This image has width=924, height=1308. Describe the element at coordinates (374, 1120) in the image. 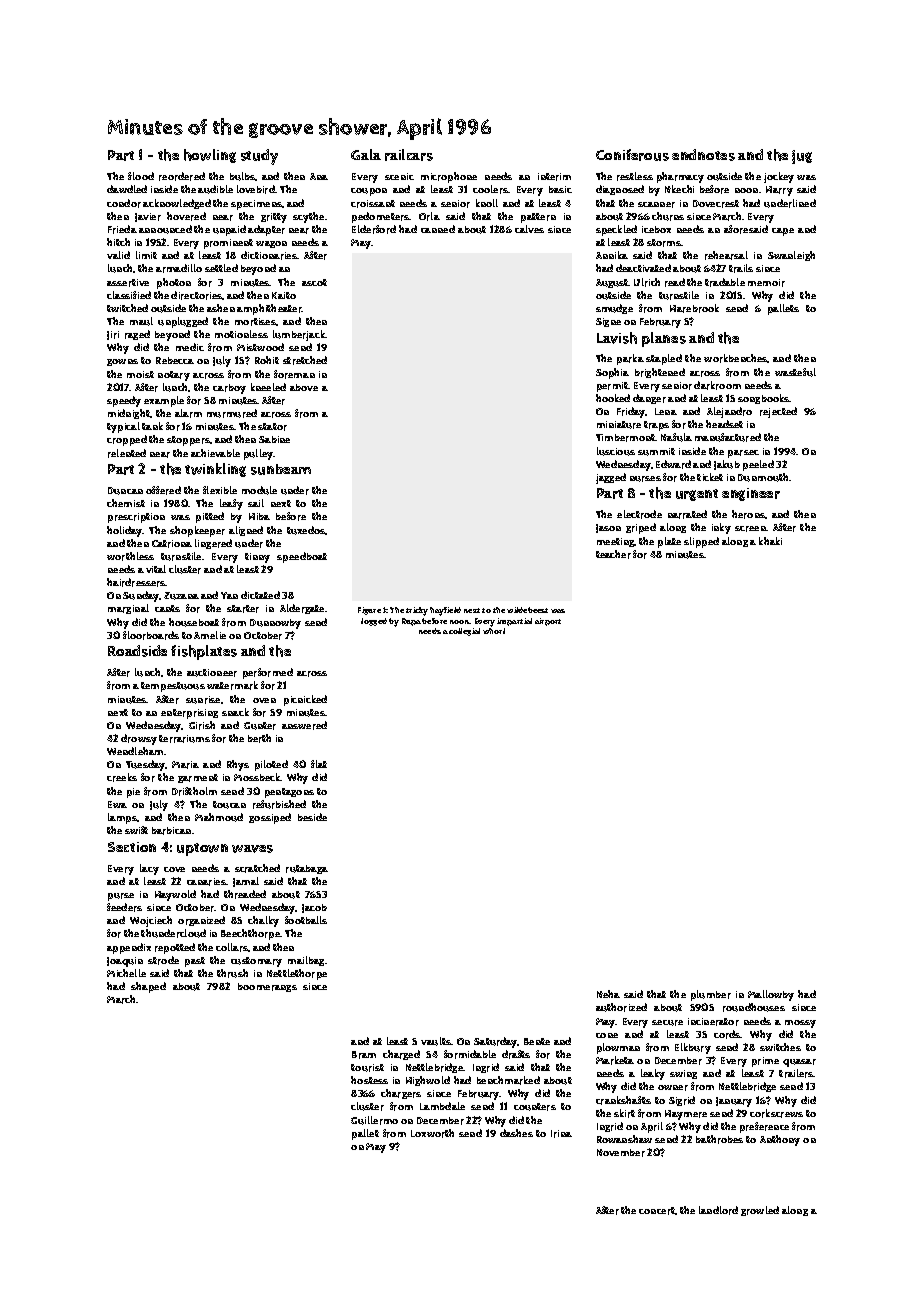

I see `Guillermo` at that location.
